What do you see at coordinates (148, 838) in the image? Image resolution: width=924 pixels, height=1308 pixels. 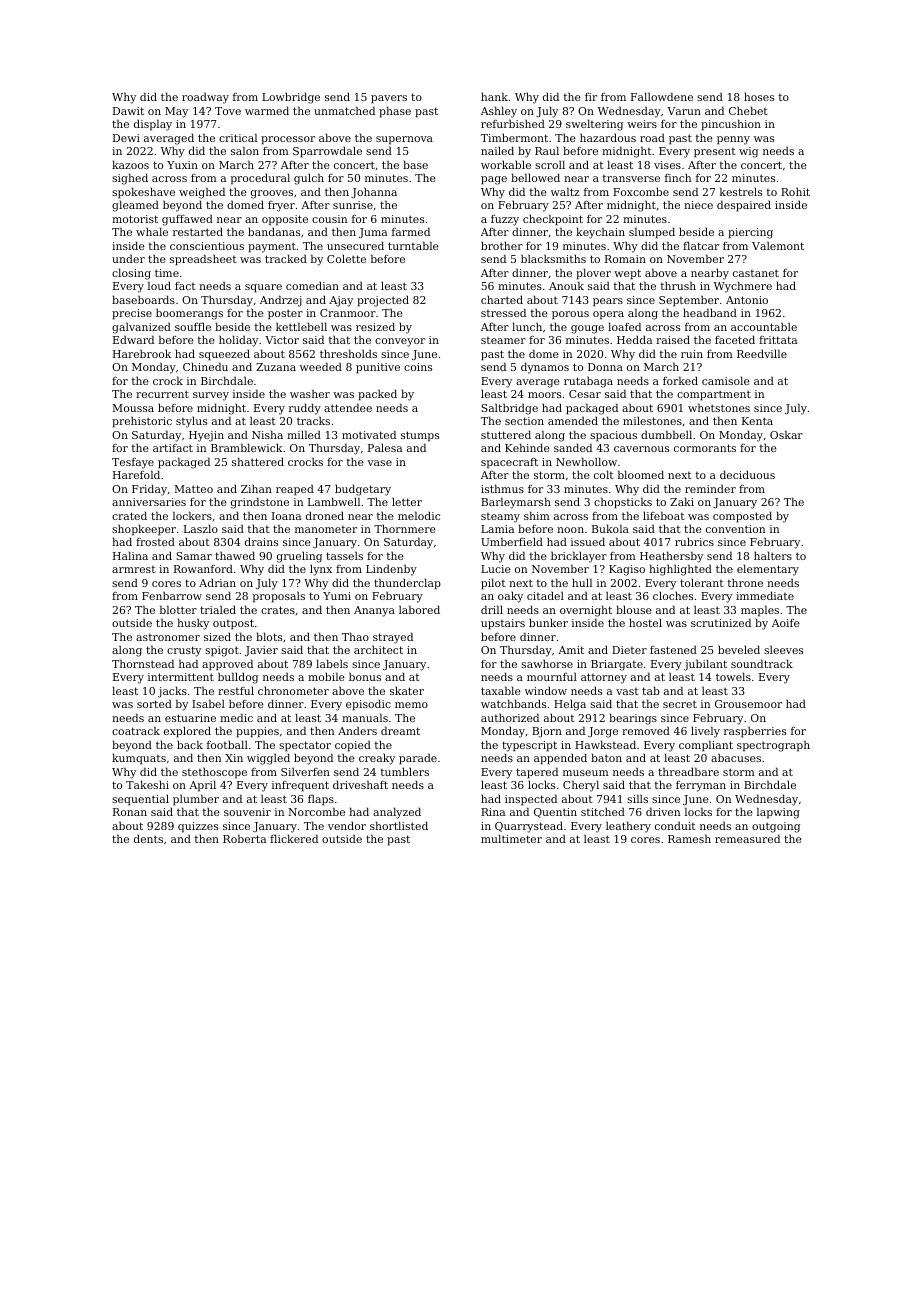 I see `dents` at bounding box center [148, 838].
